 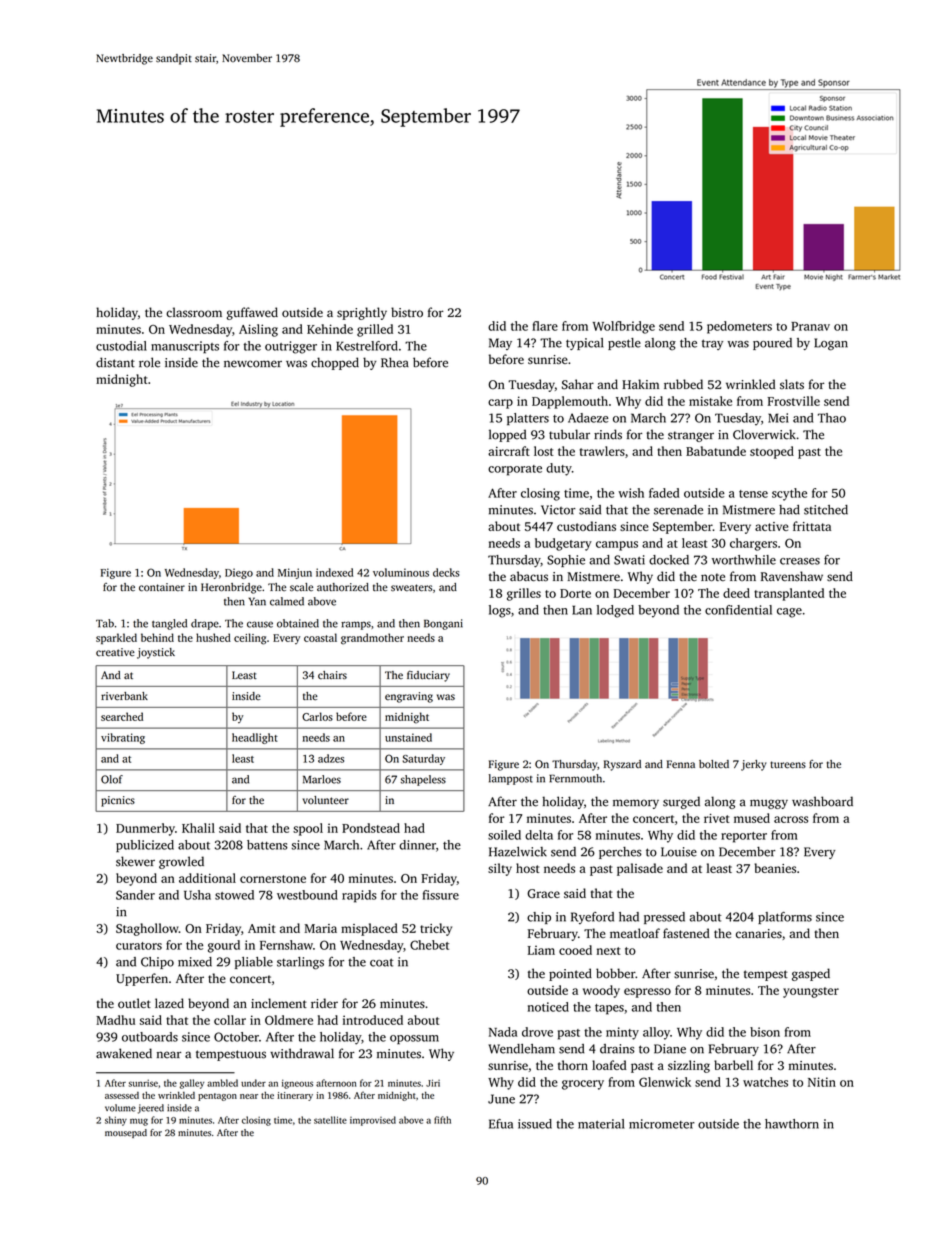 What do you see at coordinates (330, 1120) in the image?
I see `satellite` at bounding box center [330, 1120].
